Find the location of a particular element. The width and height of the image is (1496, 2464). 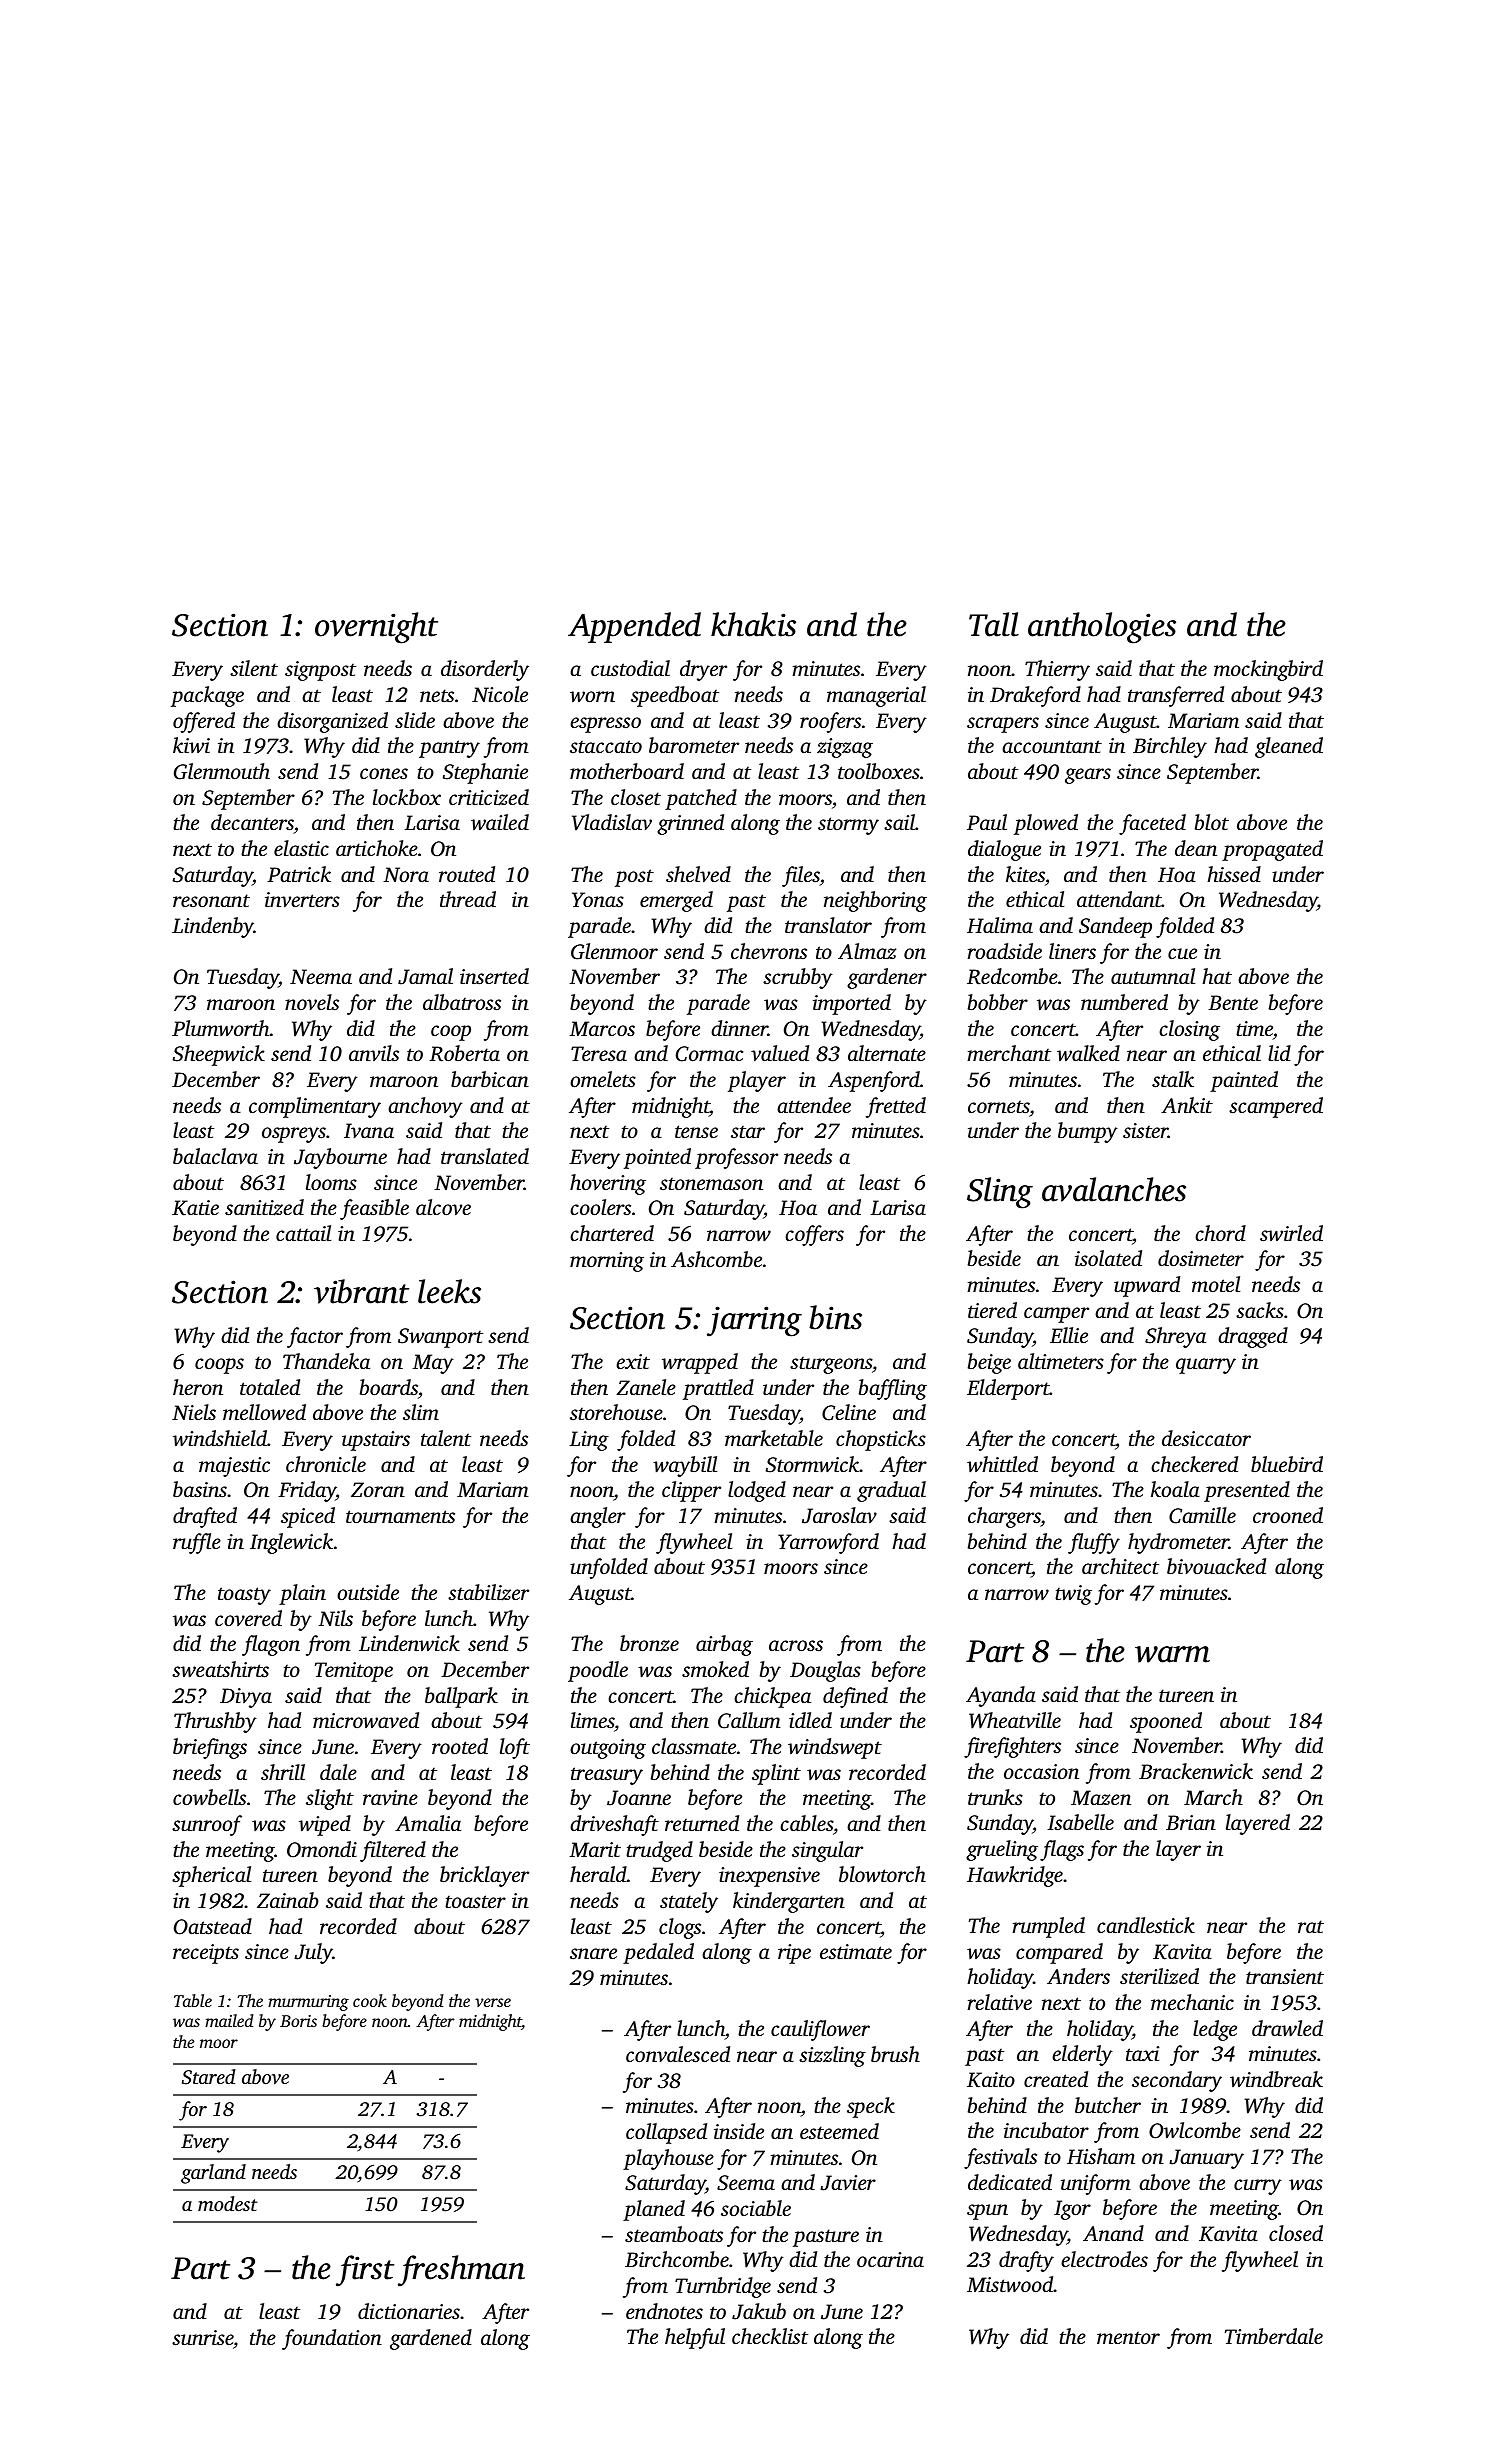

emerged is located at coordinates (676, 901).
